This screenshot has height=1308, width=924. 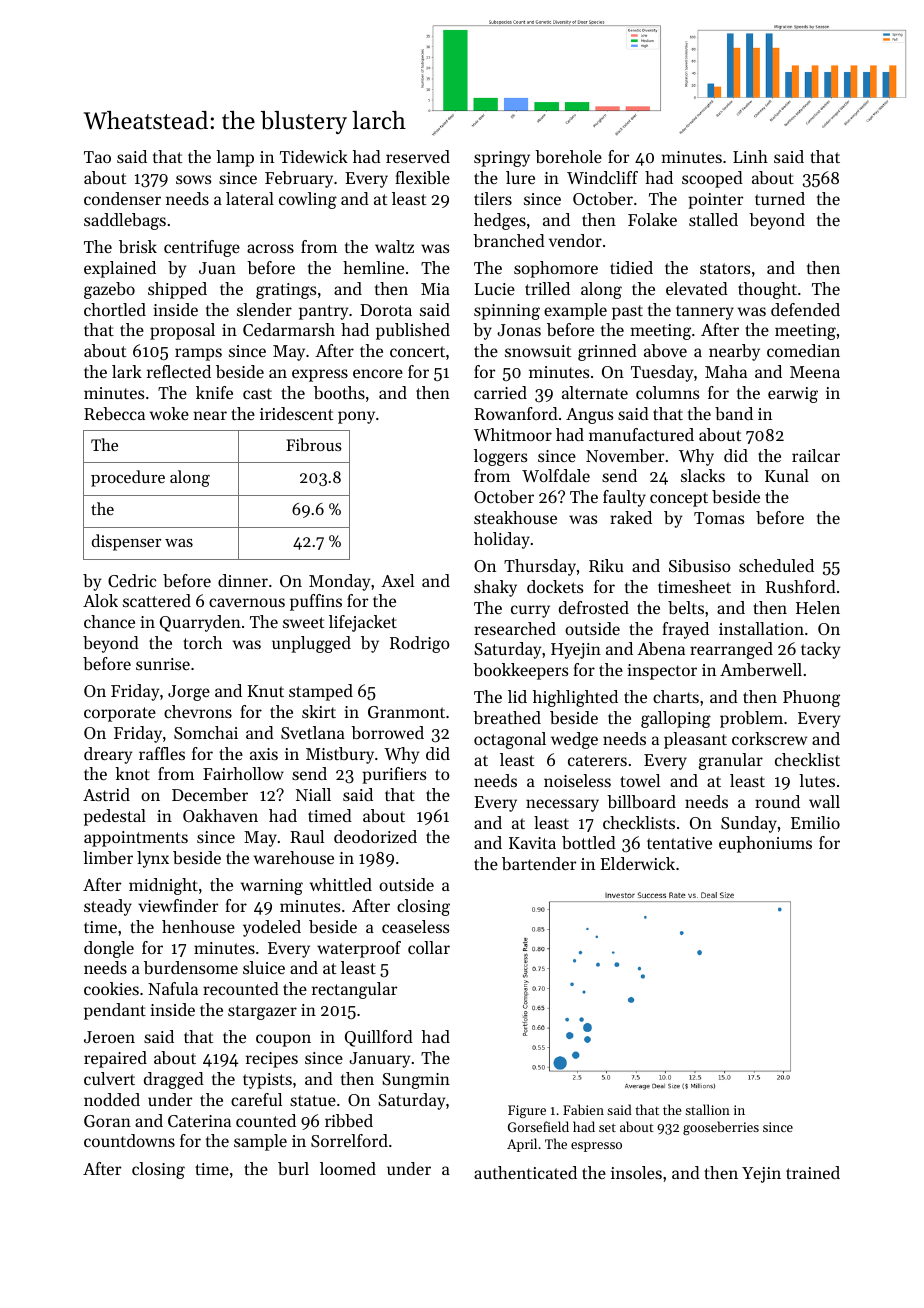 I want to click on holiday, so click(x=502, y=540).
